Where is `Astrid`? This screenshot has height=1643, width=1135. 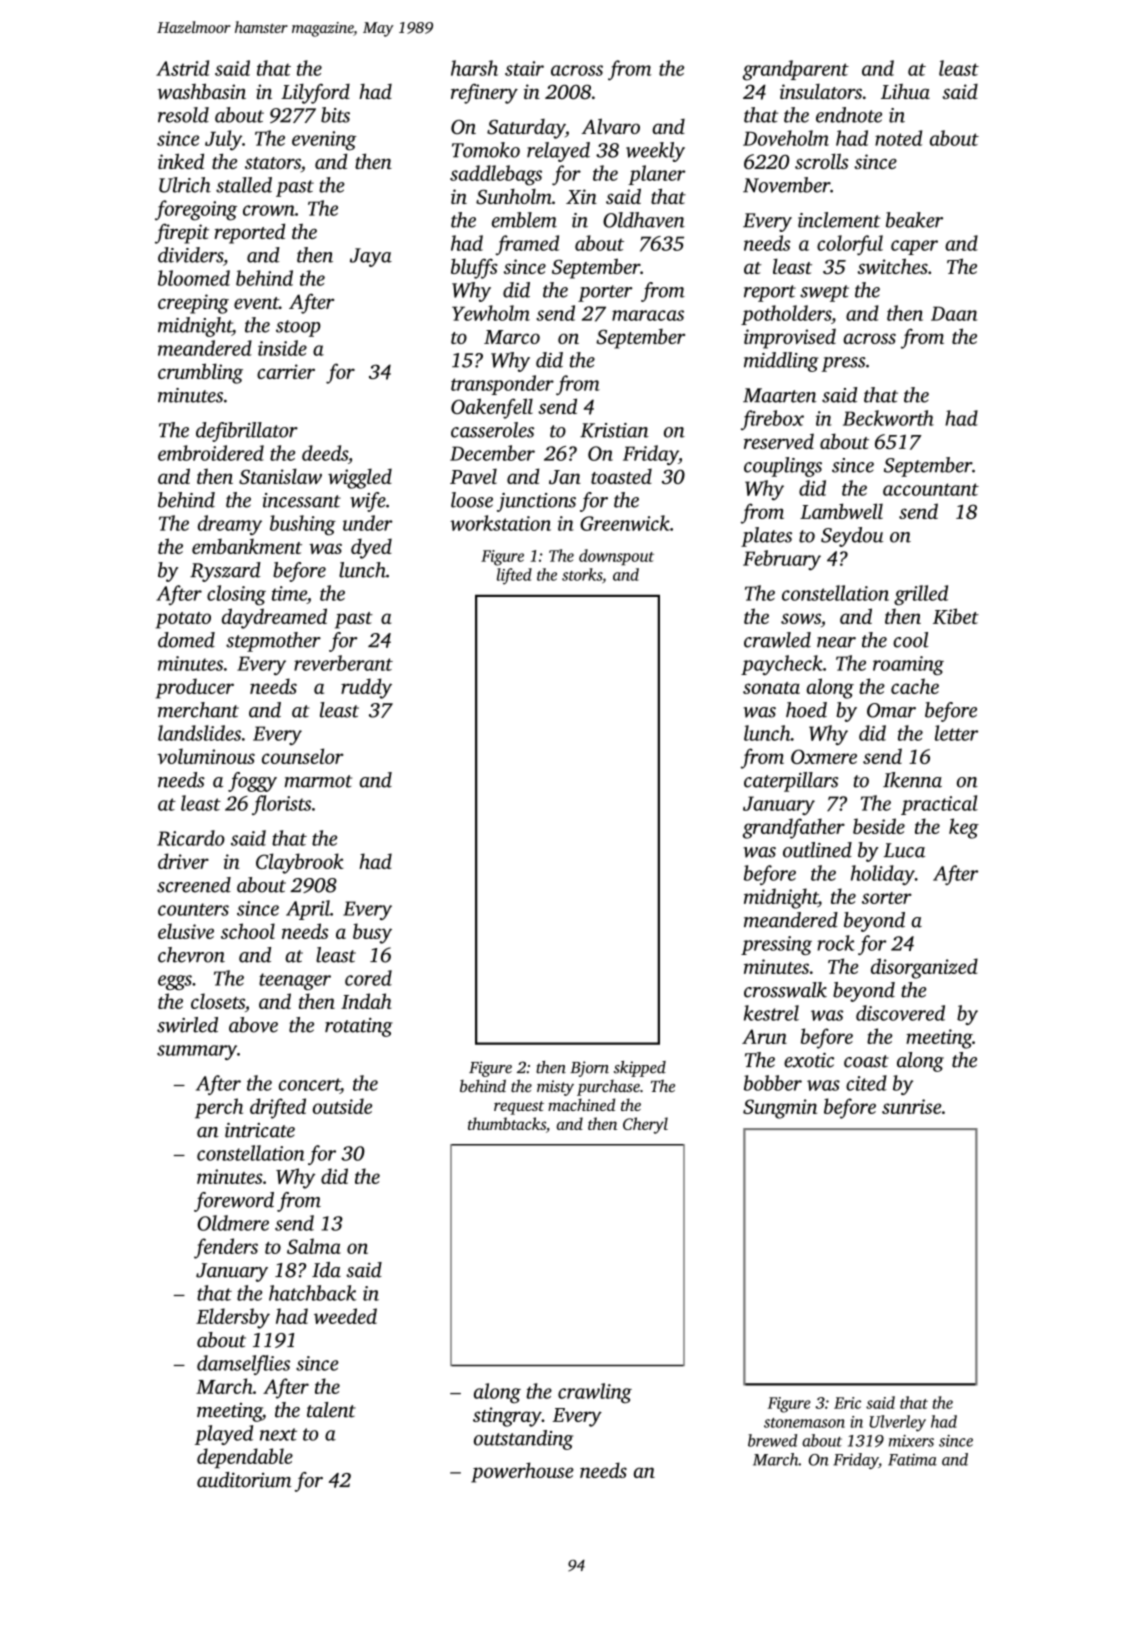 Astrid is located at coordinates (182, 68).
